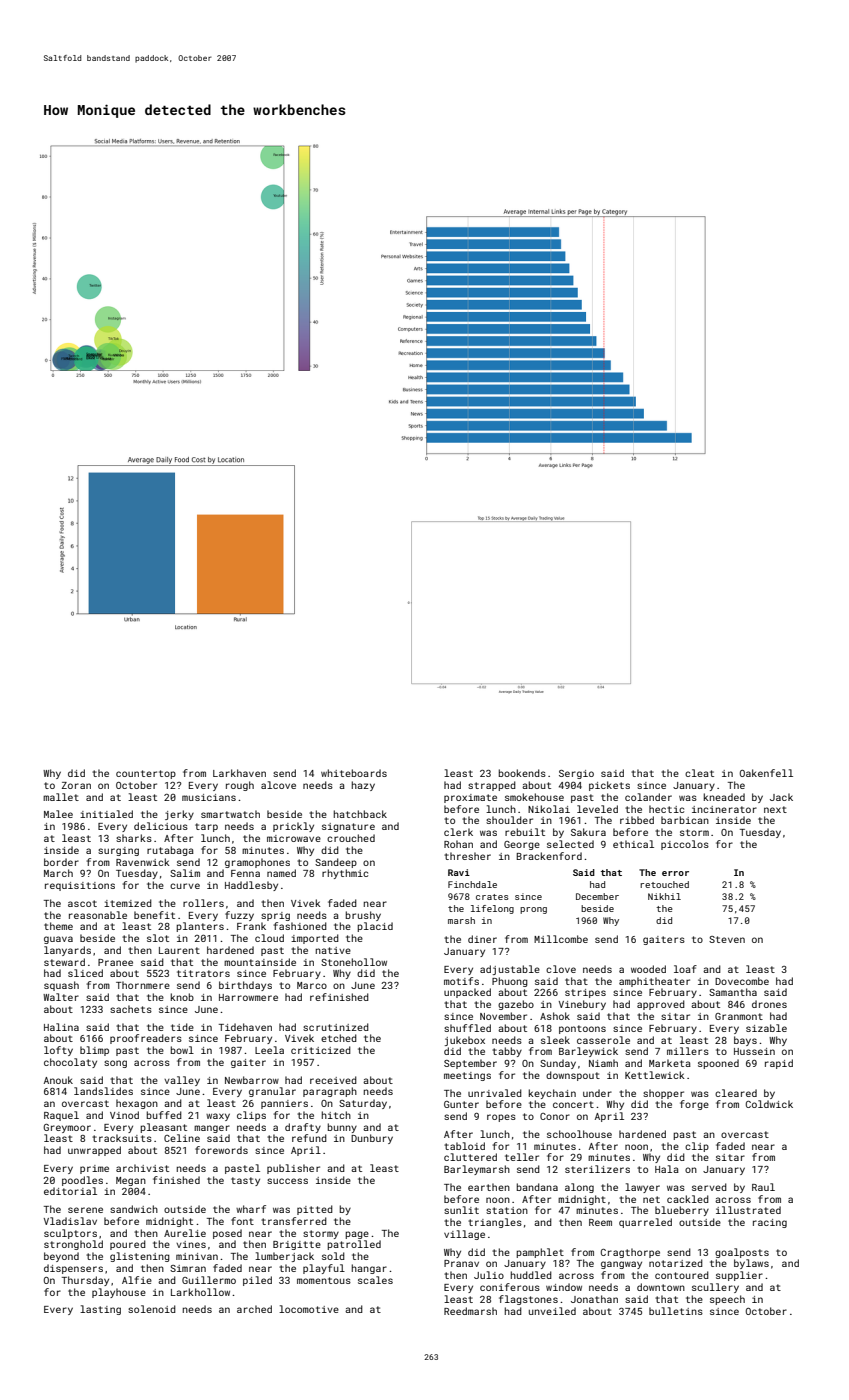 This screenshot has width=849, height=1400. I want to click on stronghold, so click(73, 1245).
